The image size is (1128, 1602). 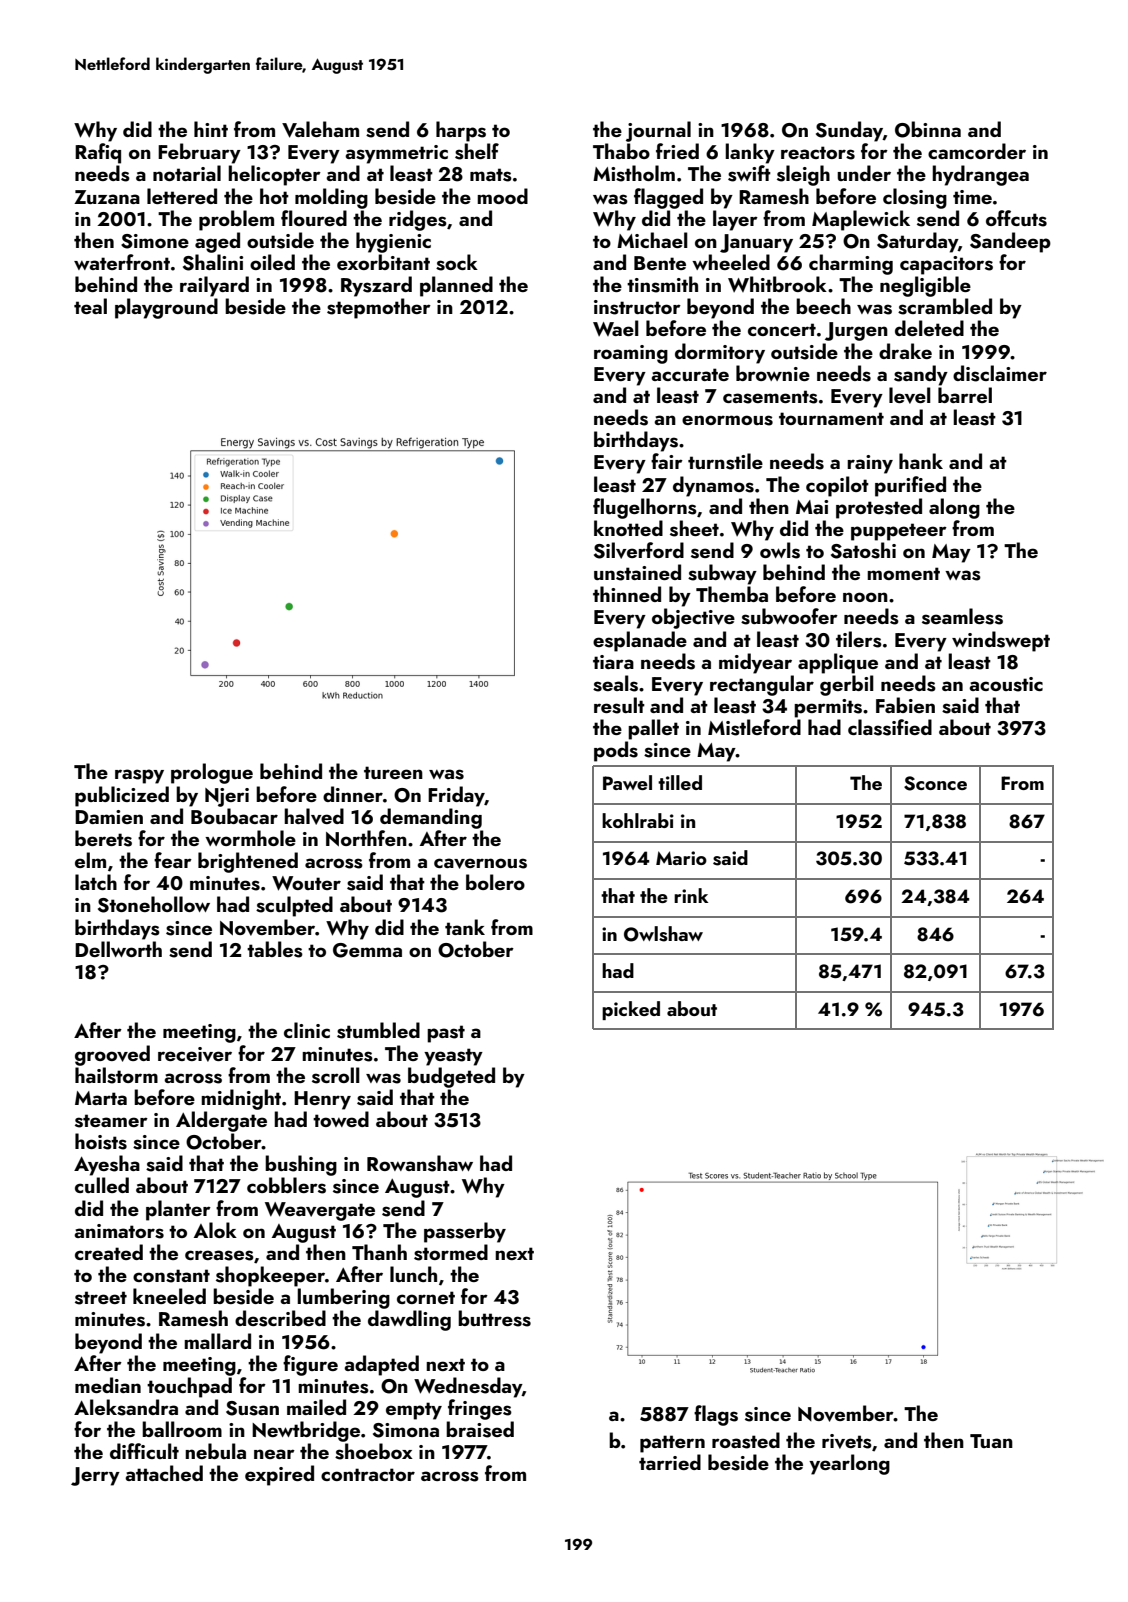 What do you see at coordinates (95, 1476) in the document?
I see `Jerry` at bounding box center [95, 1476].
